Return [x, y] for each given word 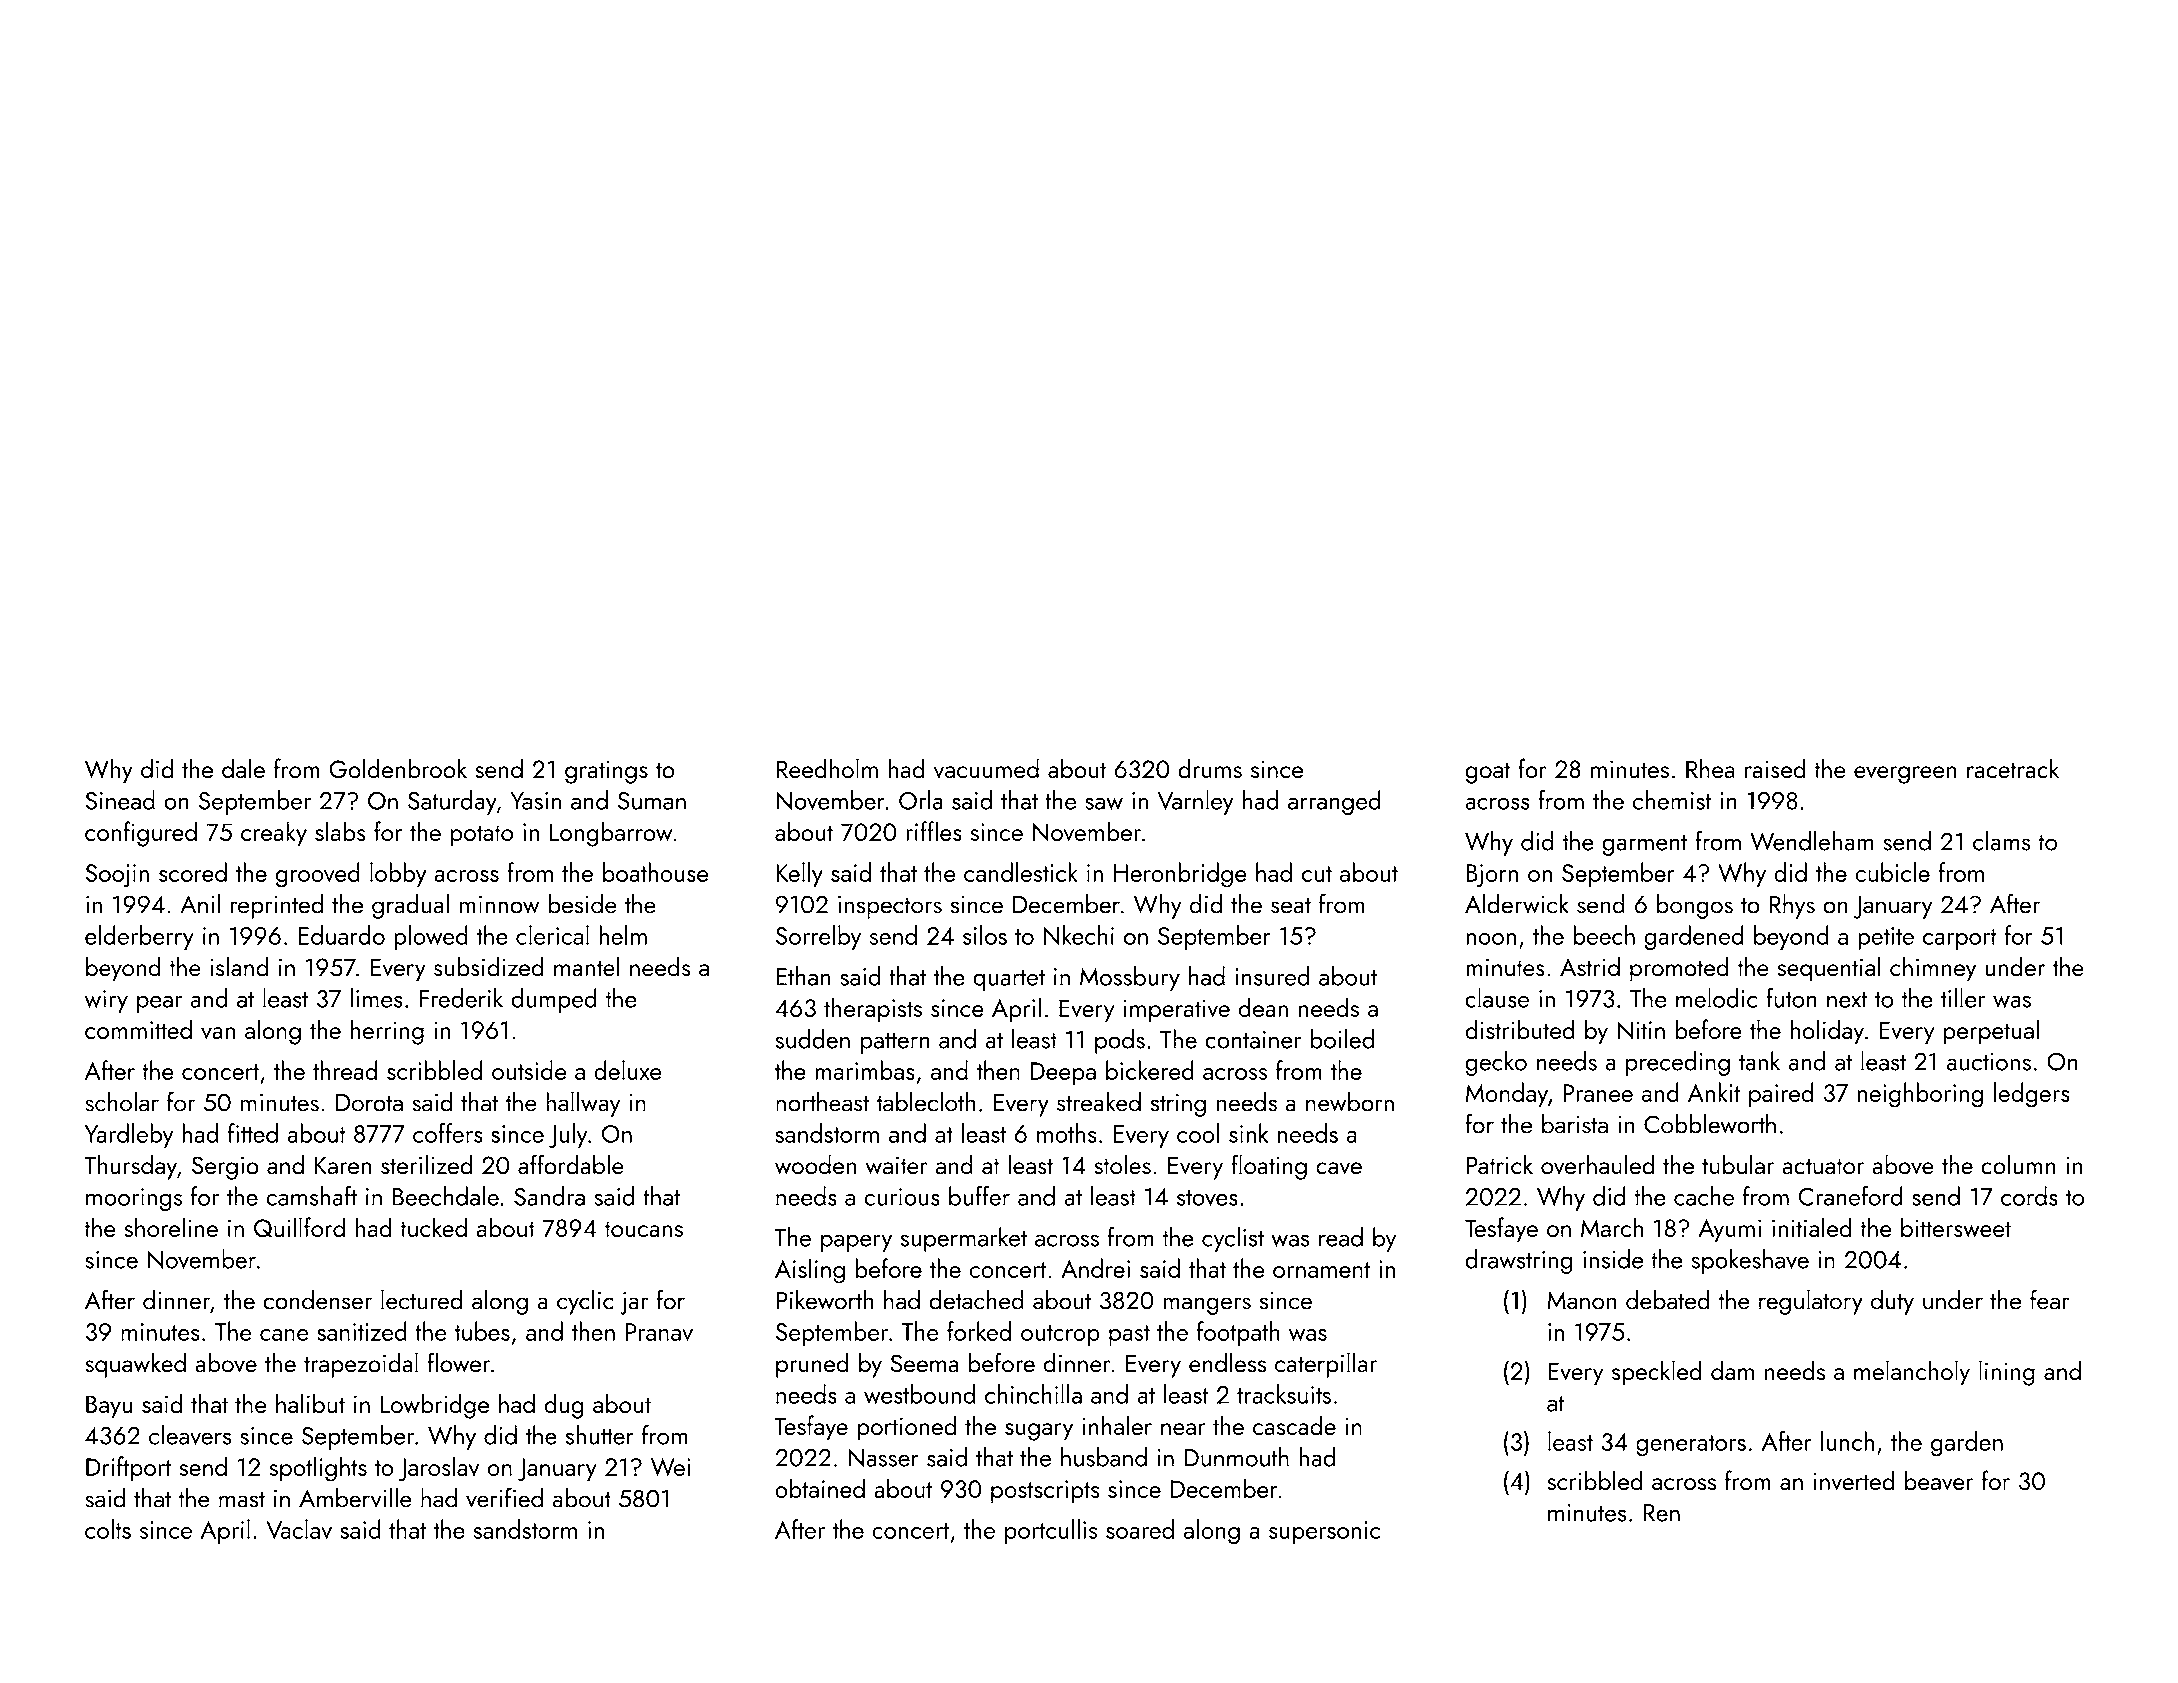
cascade [1294, 1425]
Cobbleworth [1710, 1124]
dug [564, 1406]
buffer [979, 1196]
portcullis [1051, 1531]
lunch [1847, 1441]
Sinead [120, 800]
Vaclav [299, 1529]
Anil [200, 903]
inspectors [890, 907]
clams [2002, 841]
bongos [1695, 906]
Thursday [130, 1167]
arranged [1334, 802]
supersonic [1324, 1532]
